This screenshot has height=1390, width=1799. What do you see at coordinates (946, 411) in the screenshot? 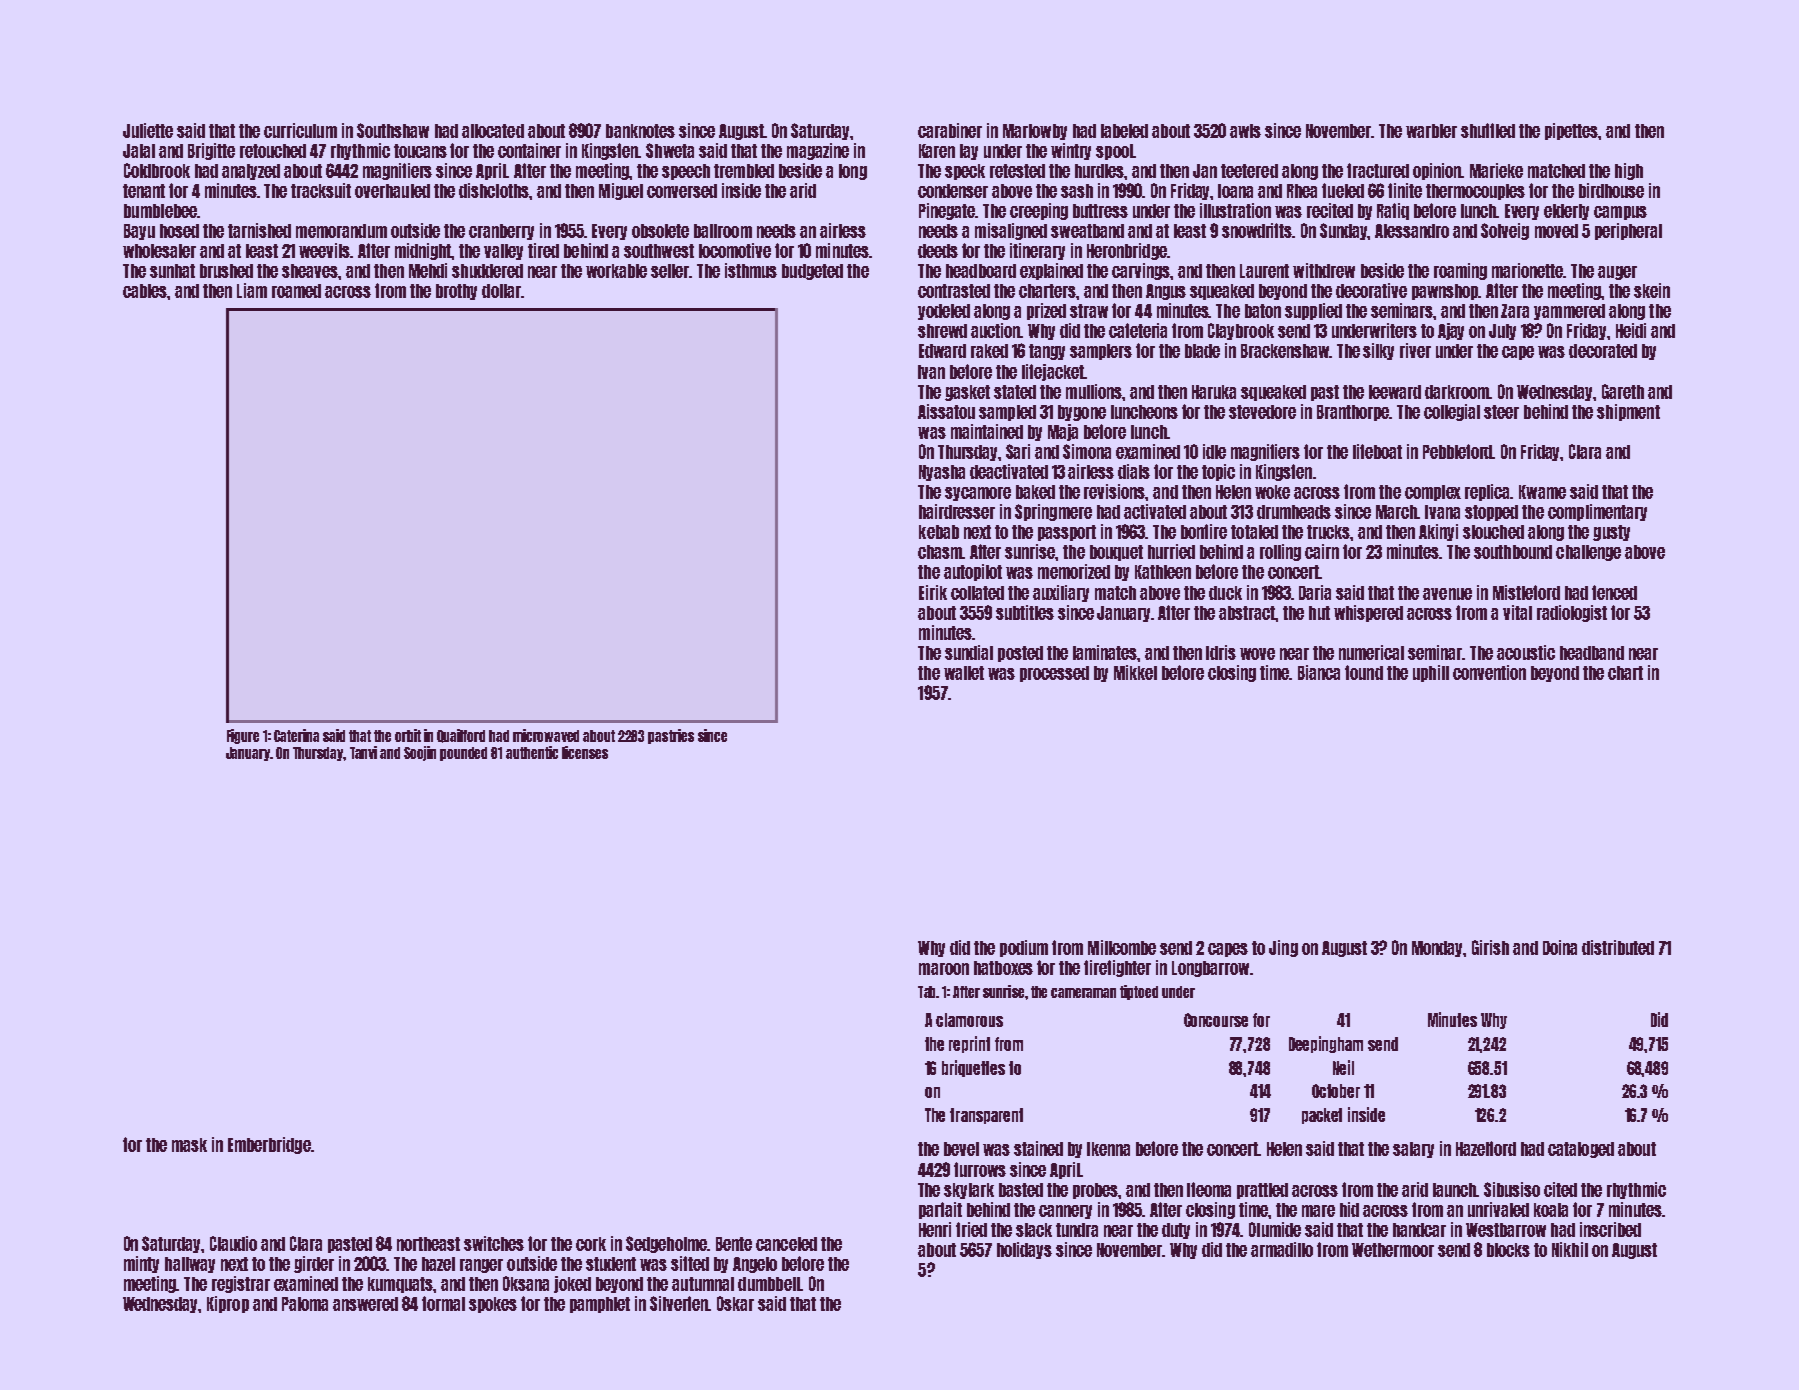
I see `Aissatou` at bounding box center [946, 411].
